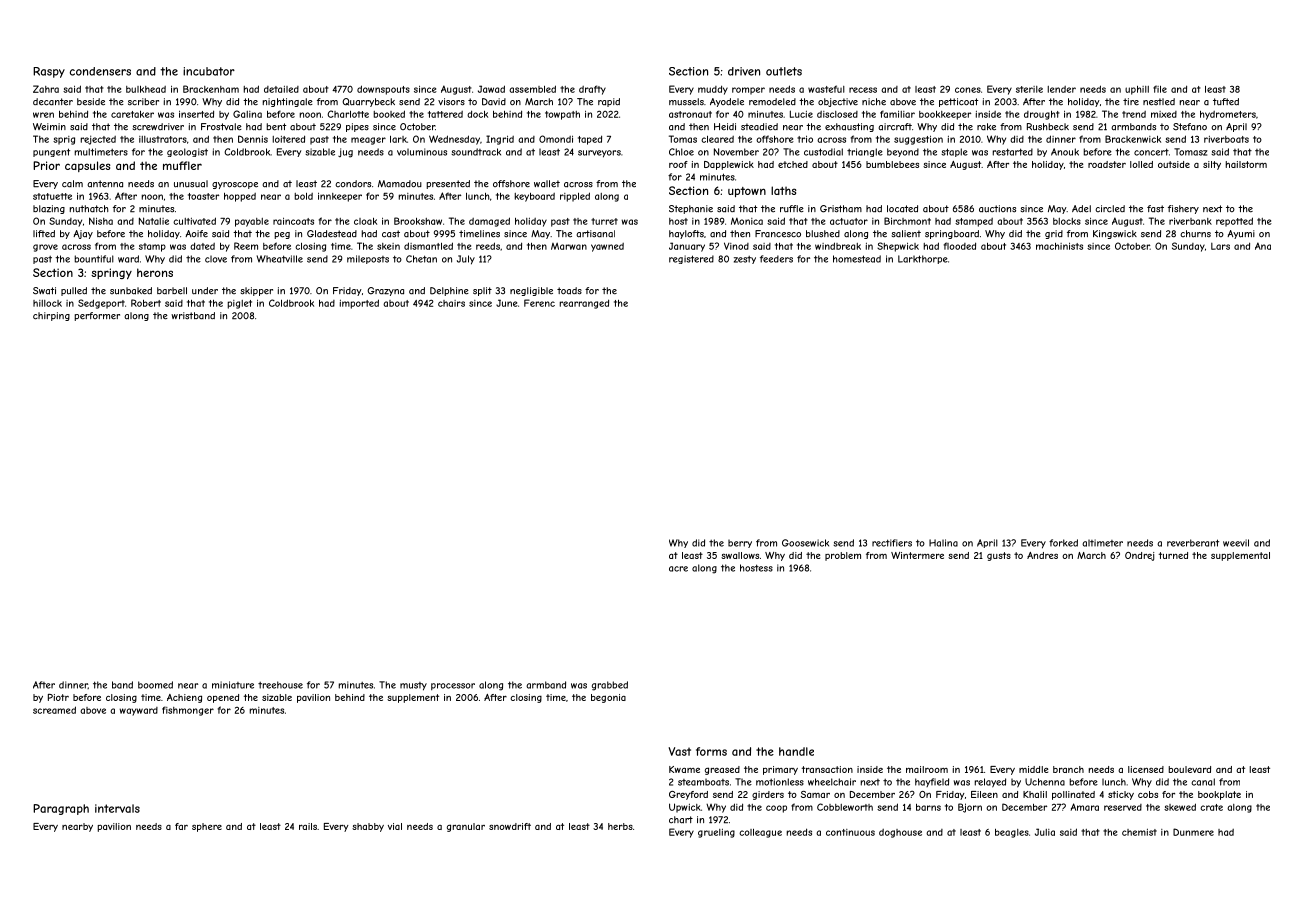 Image resolution: width=1308 pixels, height=924 pixels. Describe the element at coordinates (280, 685) in the screenshot. I see `treehouse` at that location.
